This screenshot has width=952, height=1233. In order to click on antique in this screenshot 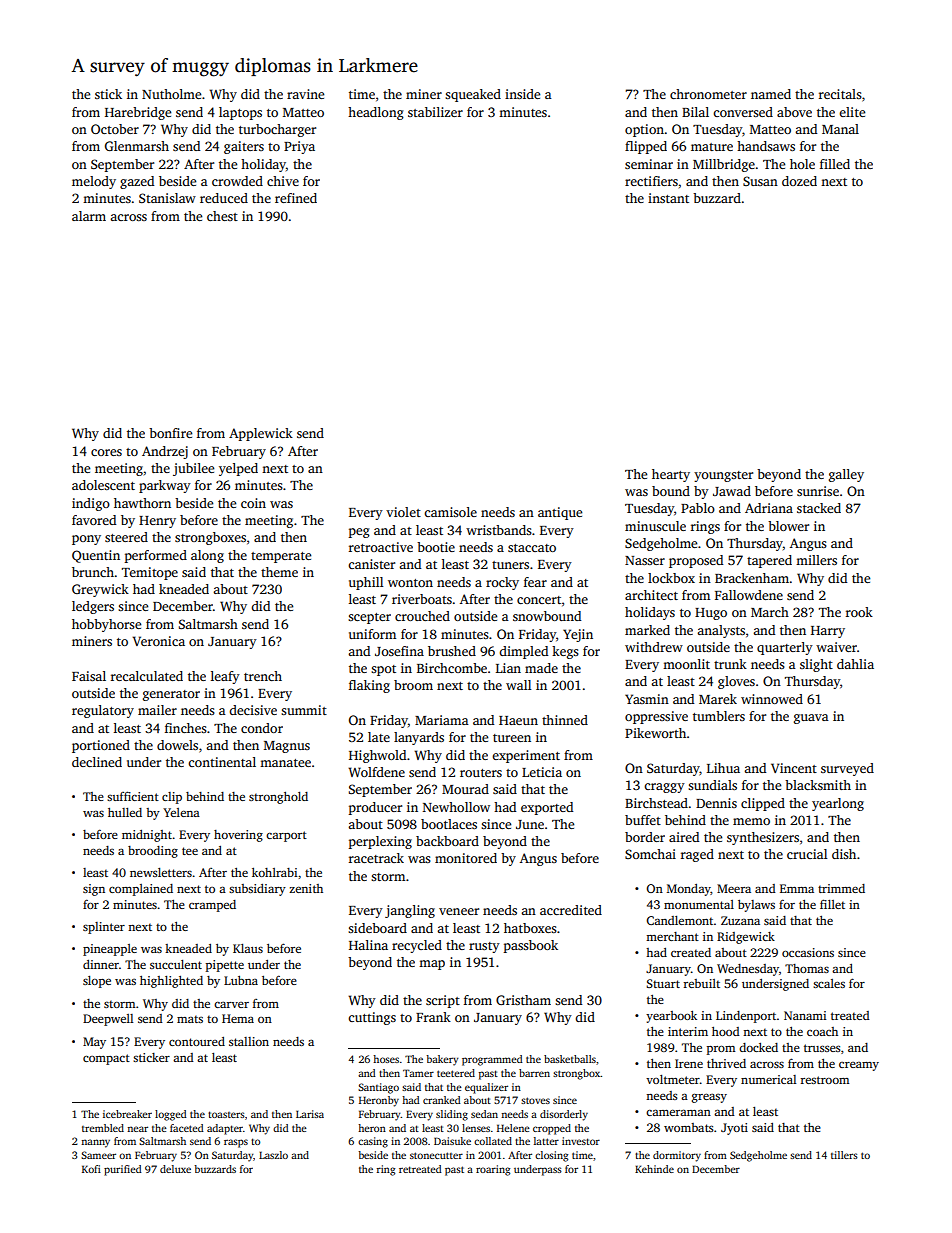, I will do `click(560, 513)`.
